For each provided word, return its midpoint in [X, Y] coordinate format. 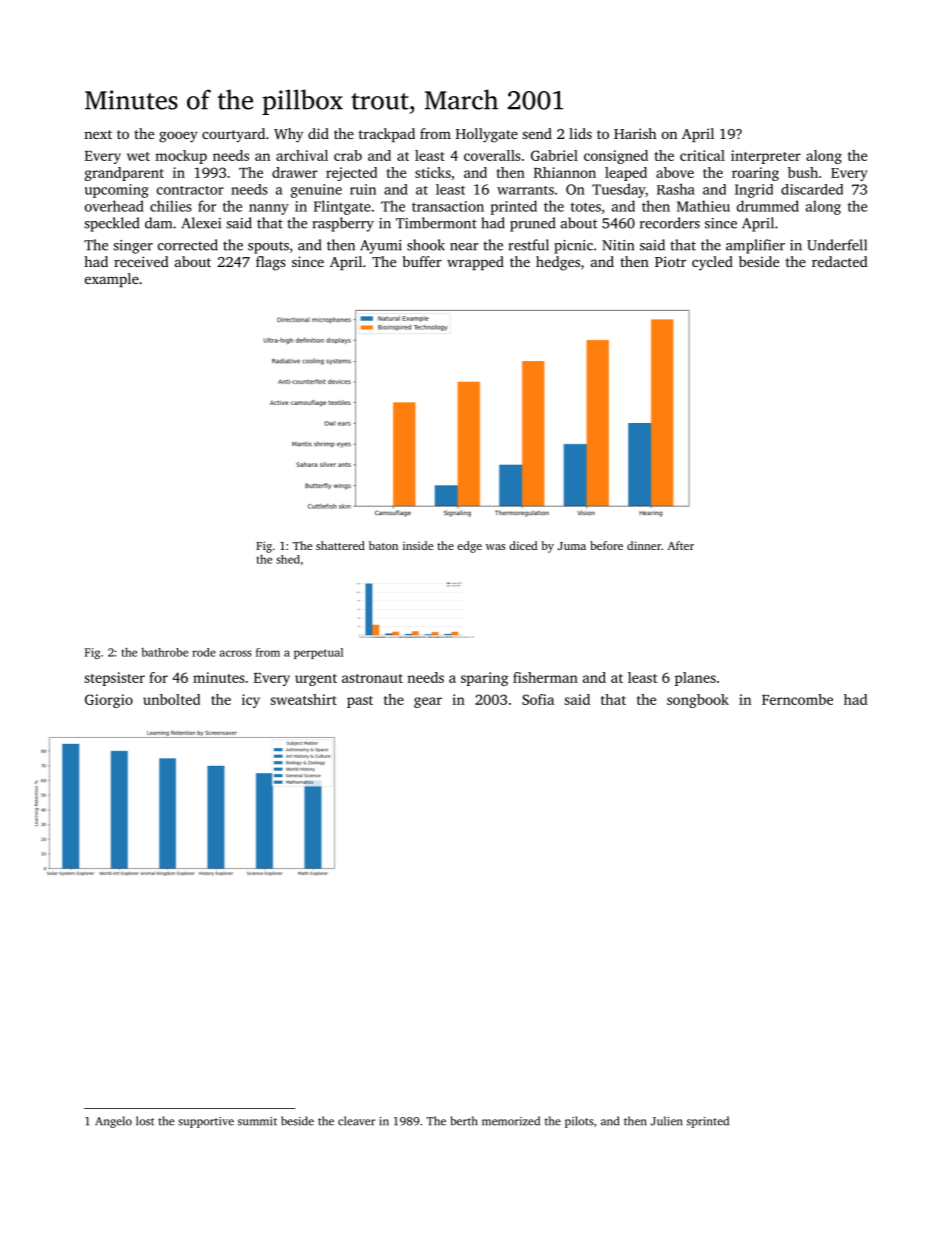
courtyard [233, 135]
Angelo [113, 1122]
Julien [666, 1121]
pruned [532, 224]
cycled [712, 263]
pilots [579, 1122]
